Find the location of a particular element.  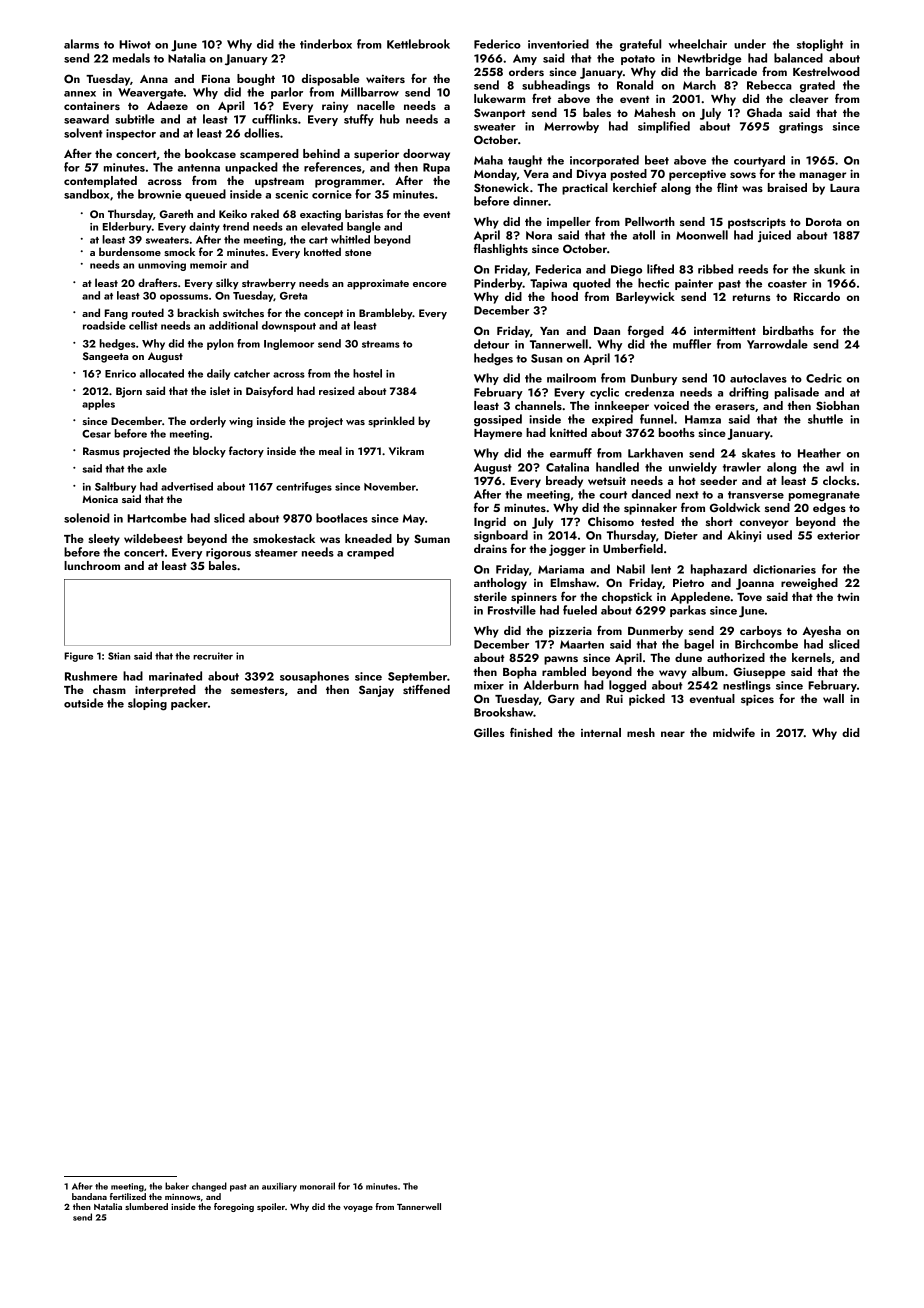

outside is located at coordinates (84, 703).
